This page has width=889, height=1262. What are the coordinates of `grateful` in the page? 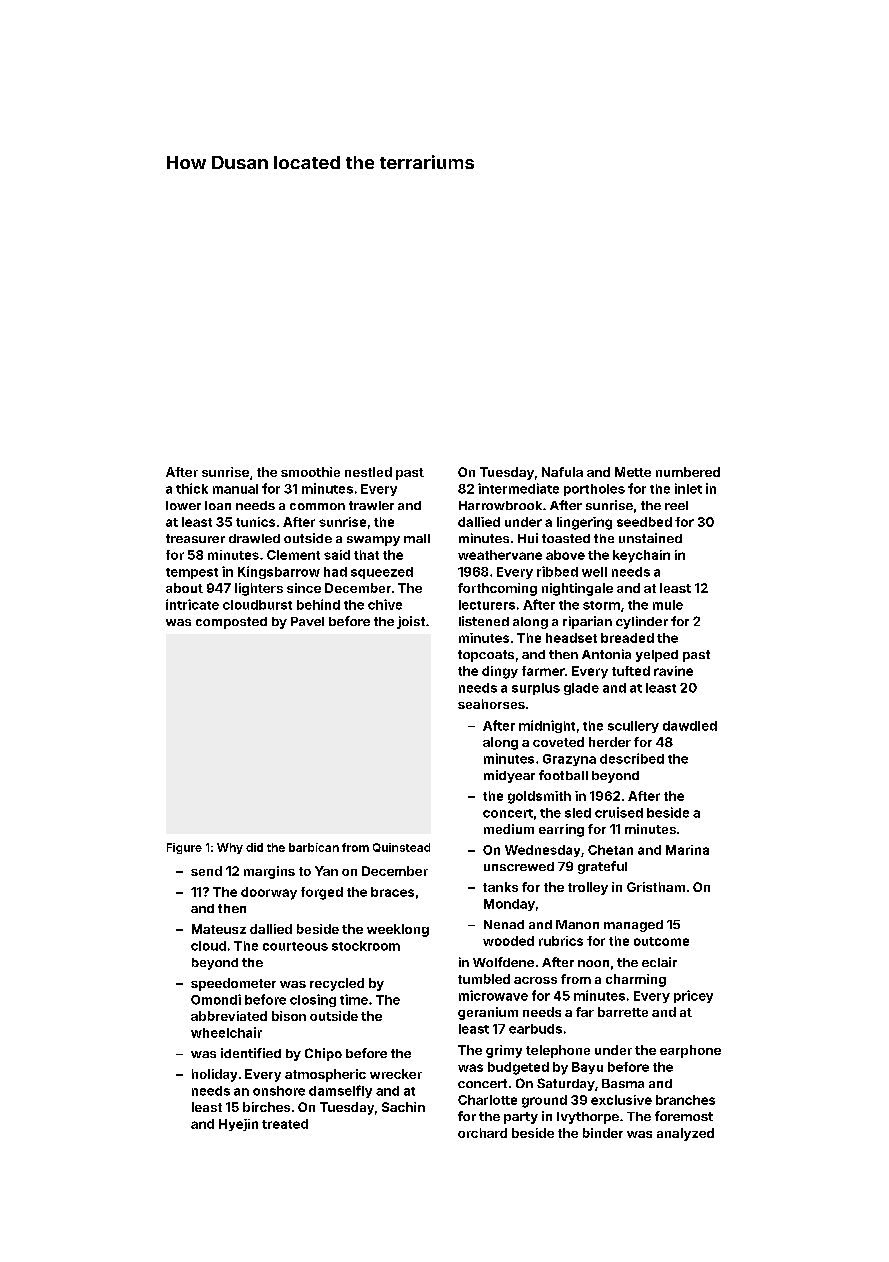 It's located at (602, 867).
